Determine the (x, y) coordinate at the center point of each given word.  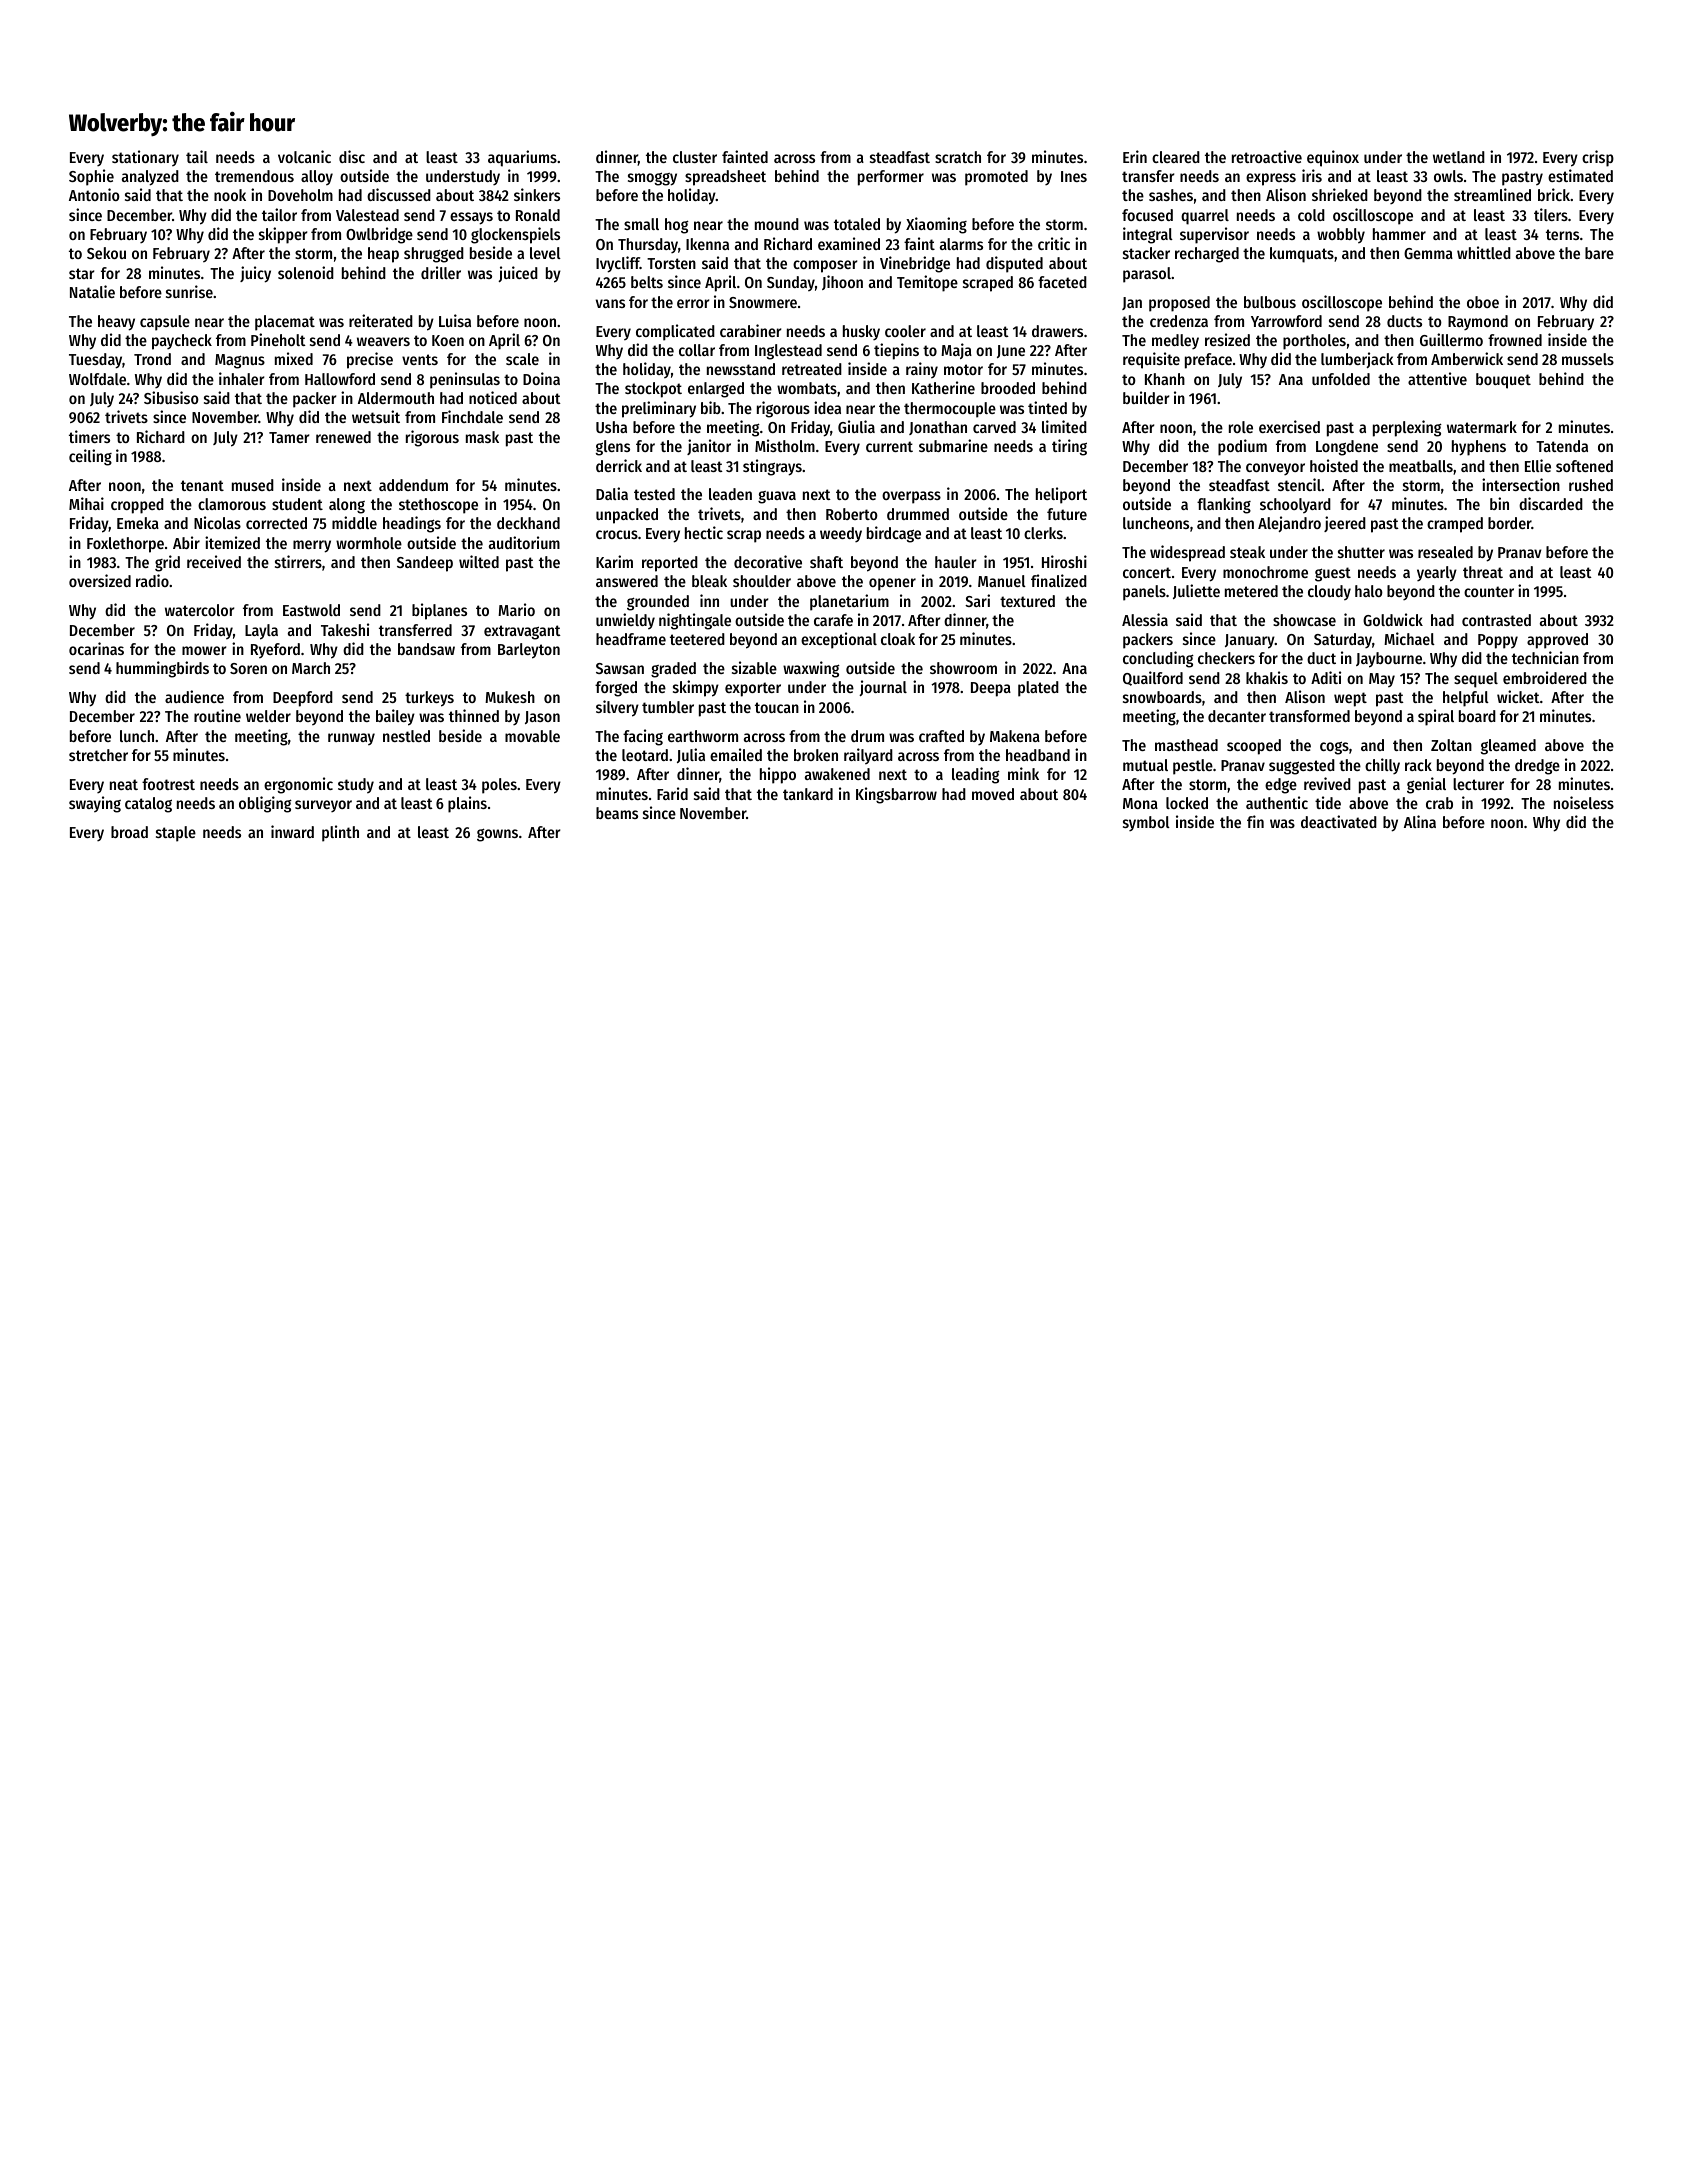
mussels (1588, 359)
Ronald (538, 215)
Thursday (648, 245)
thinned (474, 715)
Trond (152, 359)
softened (1584, 466)
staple (176, 834)
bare (1599, 253)
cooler (905, 331)
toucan (777, 707)
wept (1350, 699)
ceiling (90, 457)
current (889, 446)
